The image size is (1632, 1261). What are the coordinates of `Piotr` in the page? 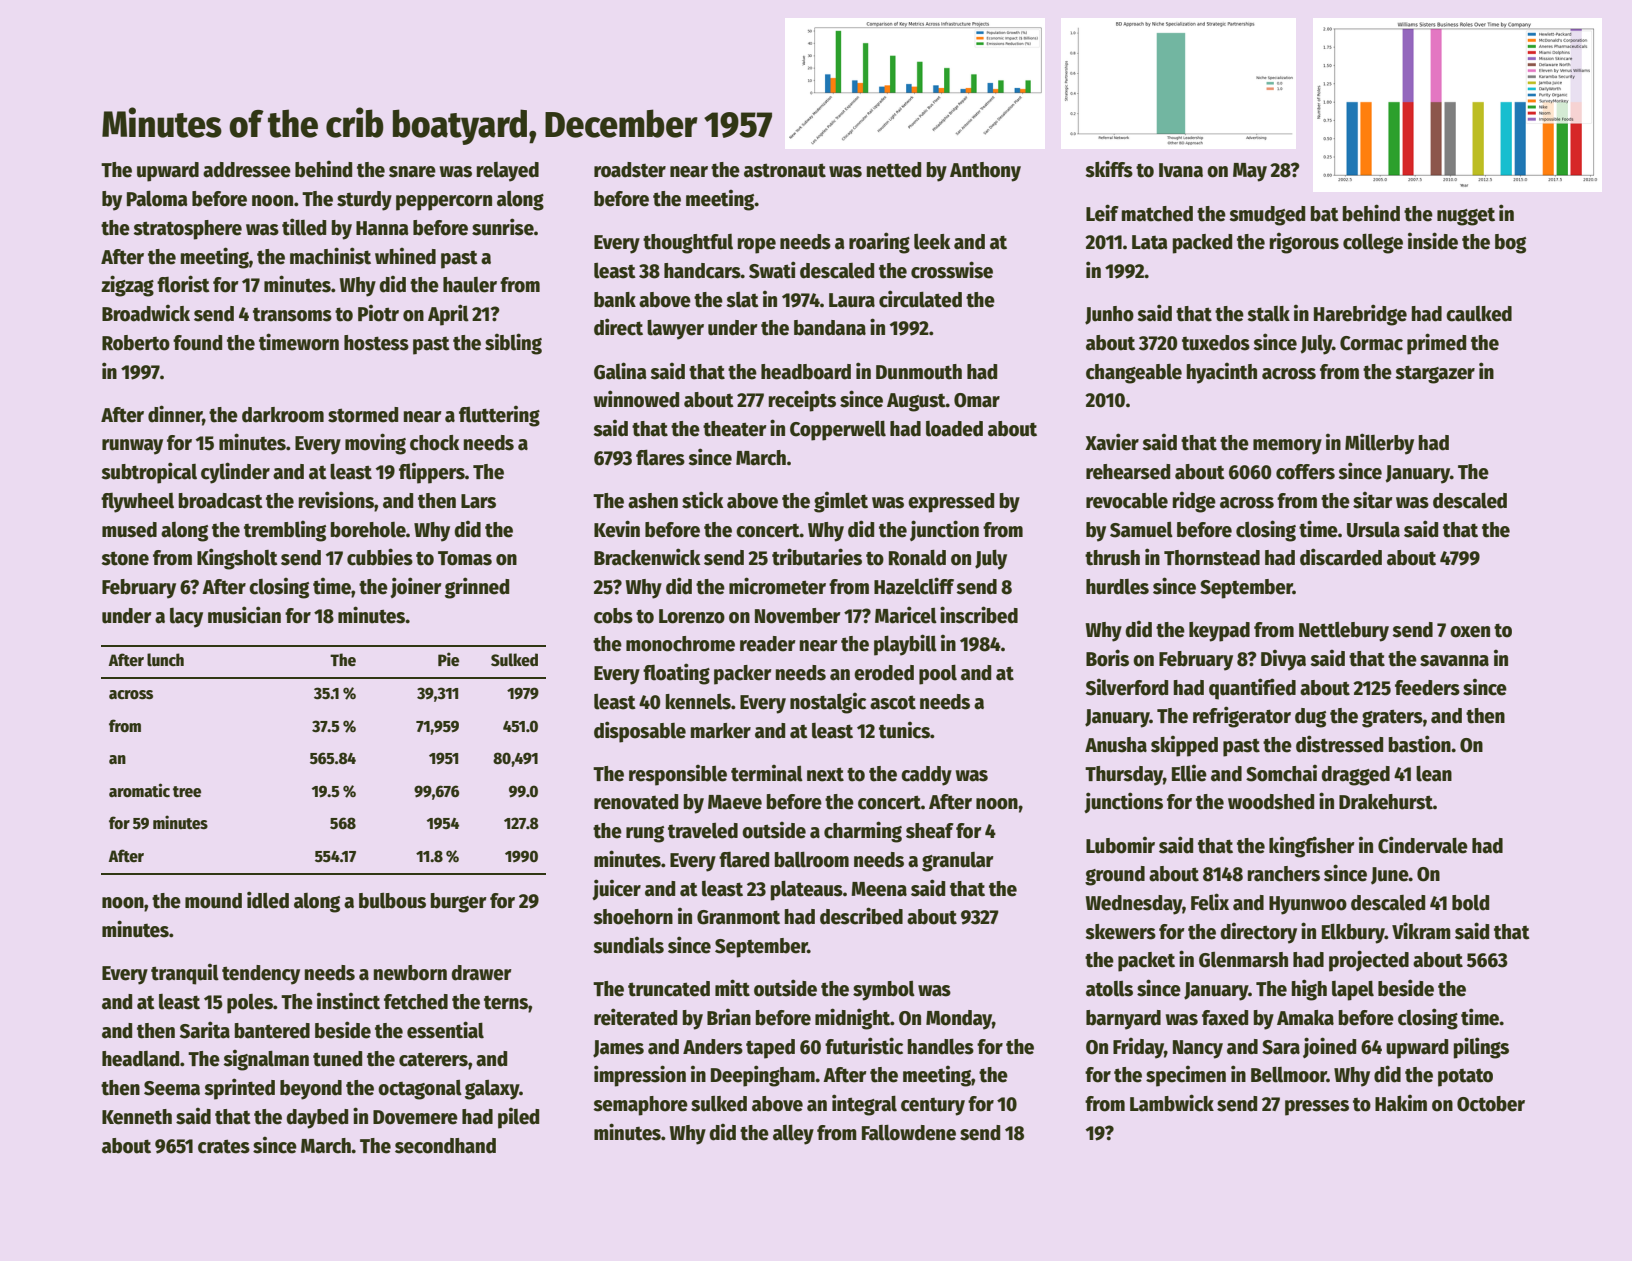 It's located at (378, 313).
